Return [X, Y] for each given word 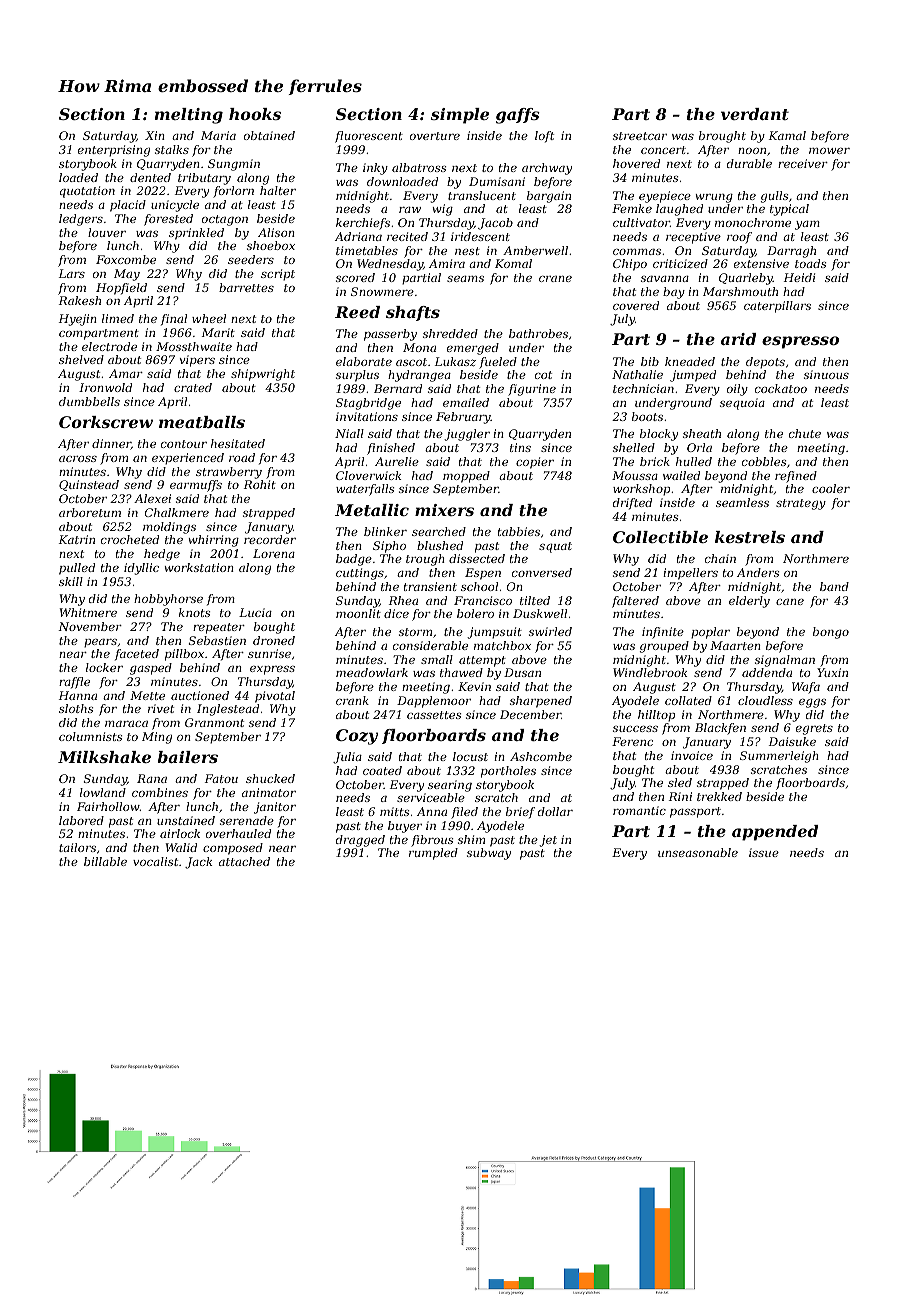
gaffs [518, 116]
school [479, 586]
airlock [180, 833]
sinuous [826, 374]
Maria [218, 135]
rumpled [433, 854]
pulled [77, 569]
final [174, 320]
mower [829, 151]
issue [764, 852]
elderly [749, 602]
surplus [357, 376]
